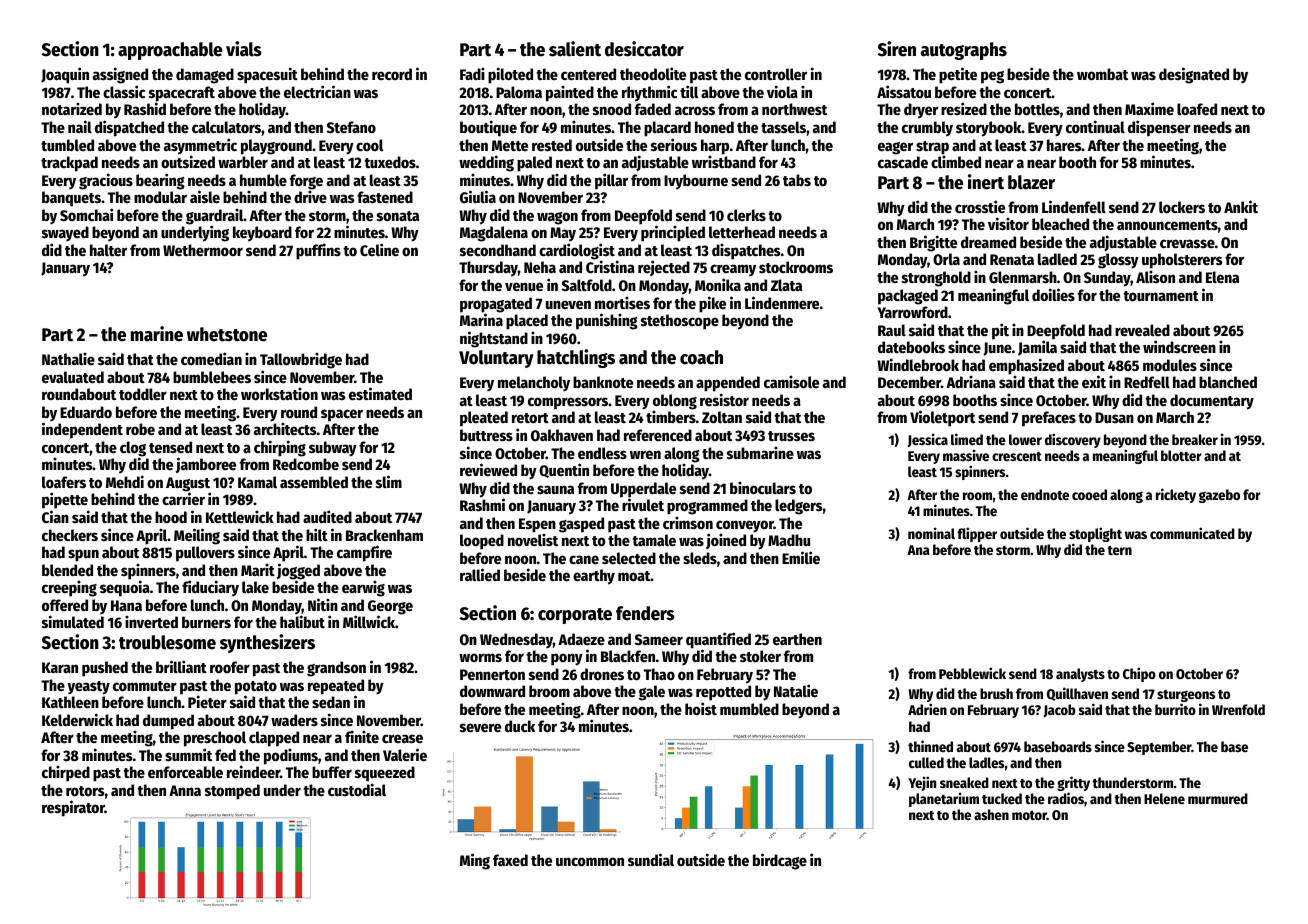 Image resolution: width=1308 pixels, height=924 pixels. I want to click on quantified, so click(718, 640).
